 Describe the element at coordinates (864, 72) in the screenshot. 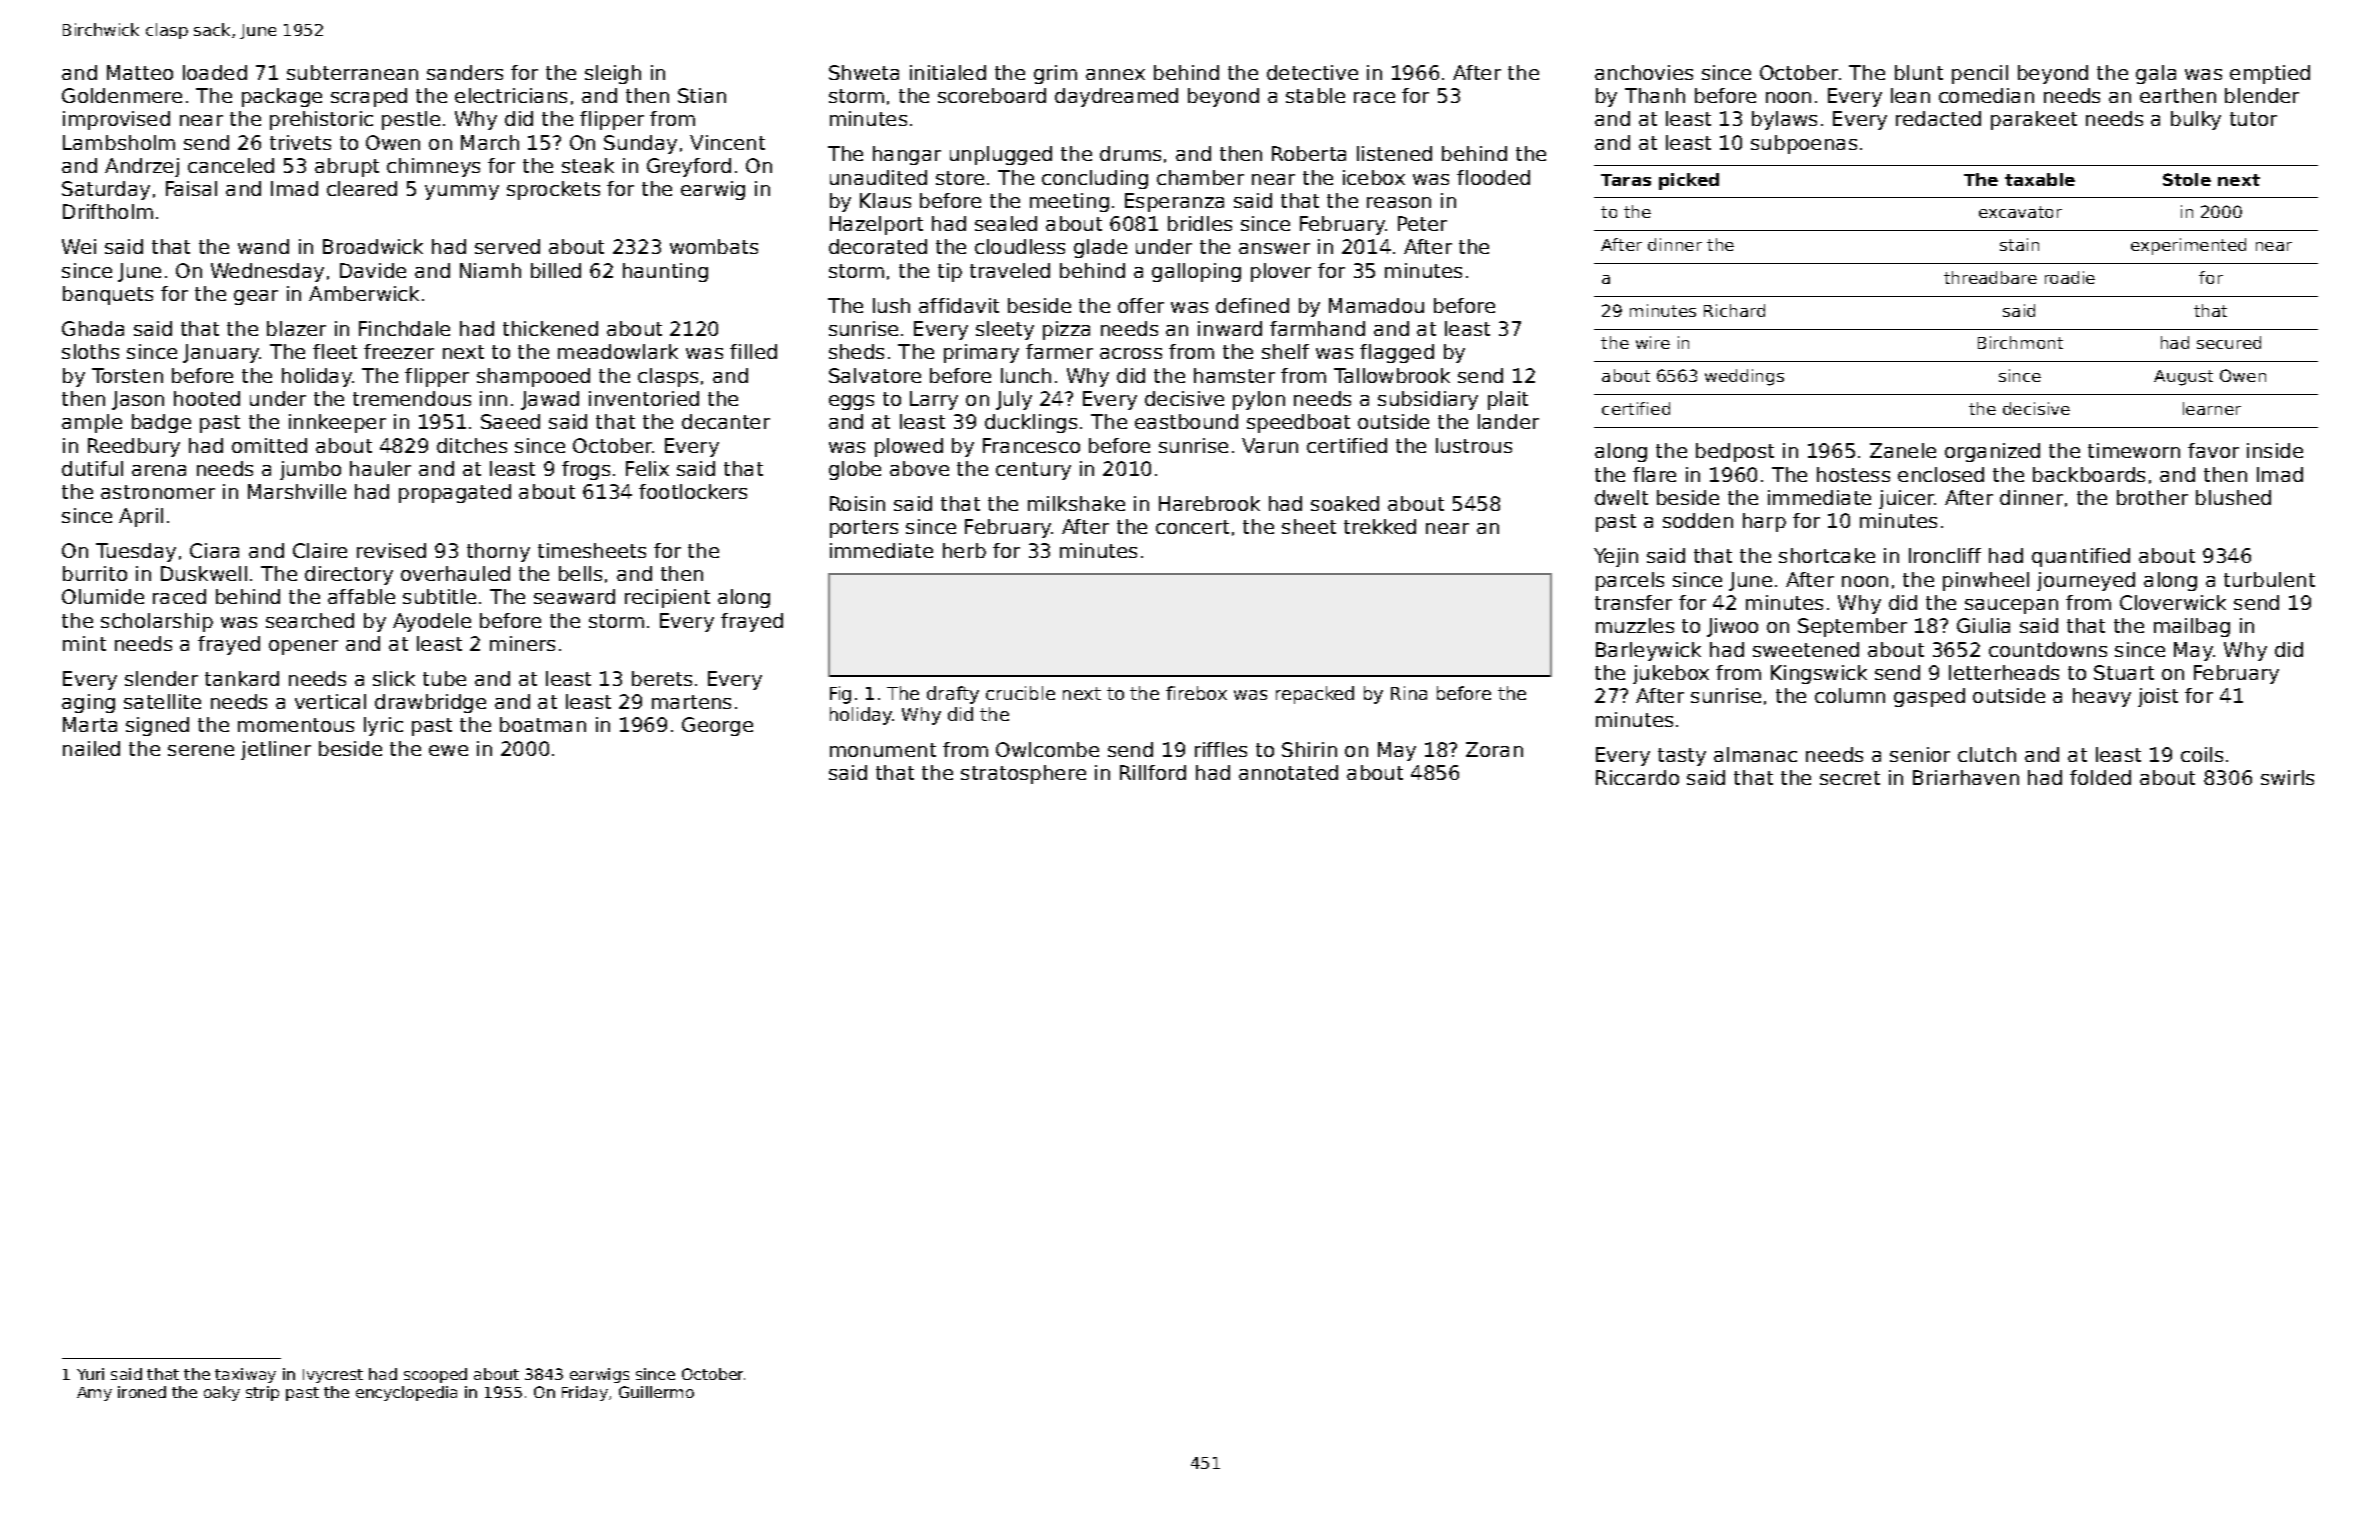

I see `Shweta` at that location.
